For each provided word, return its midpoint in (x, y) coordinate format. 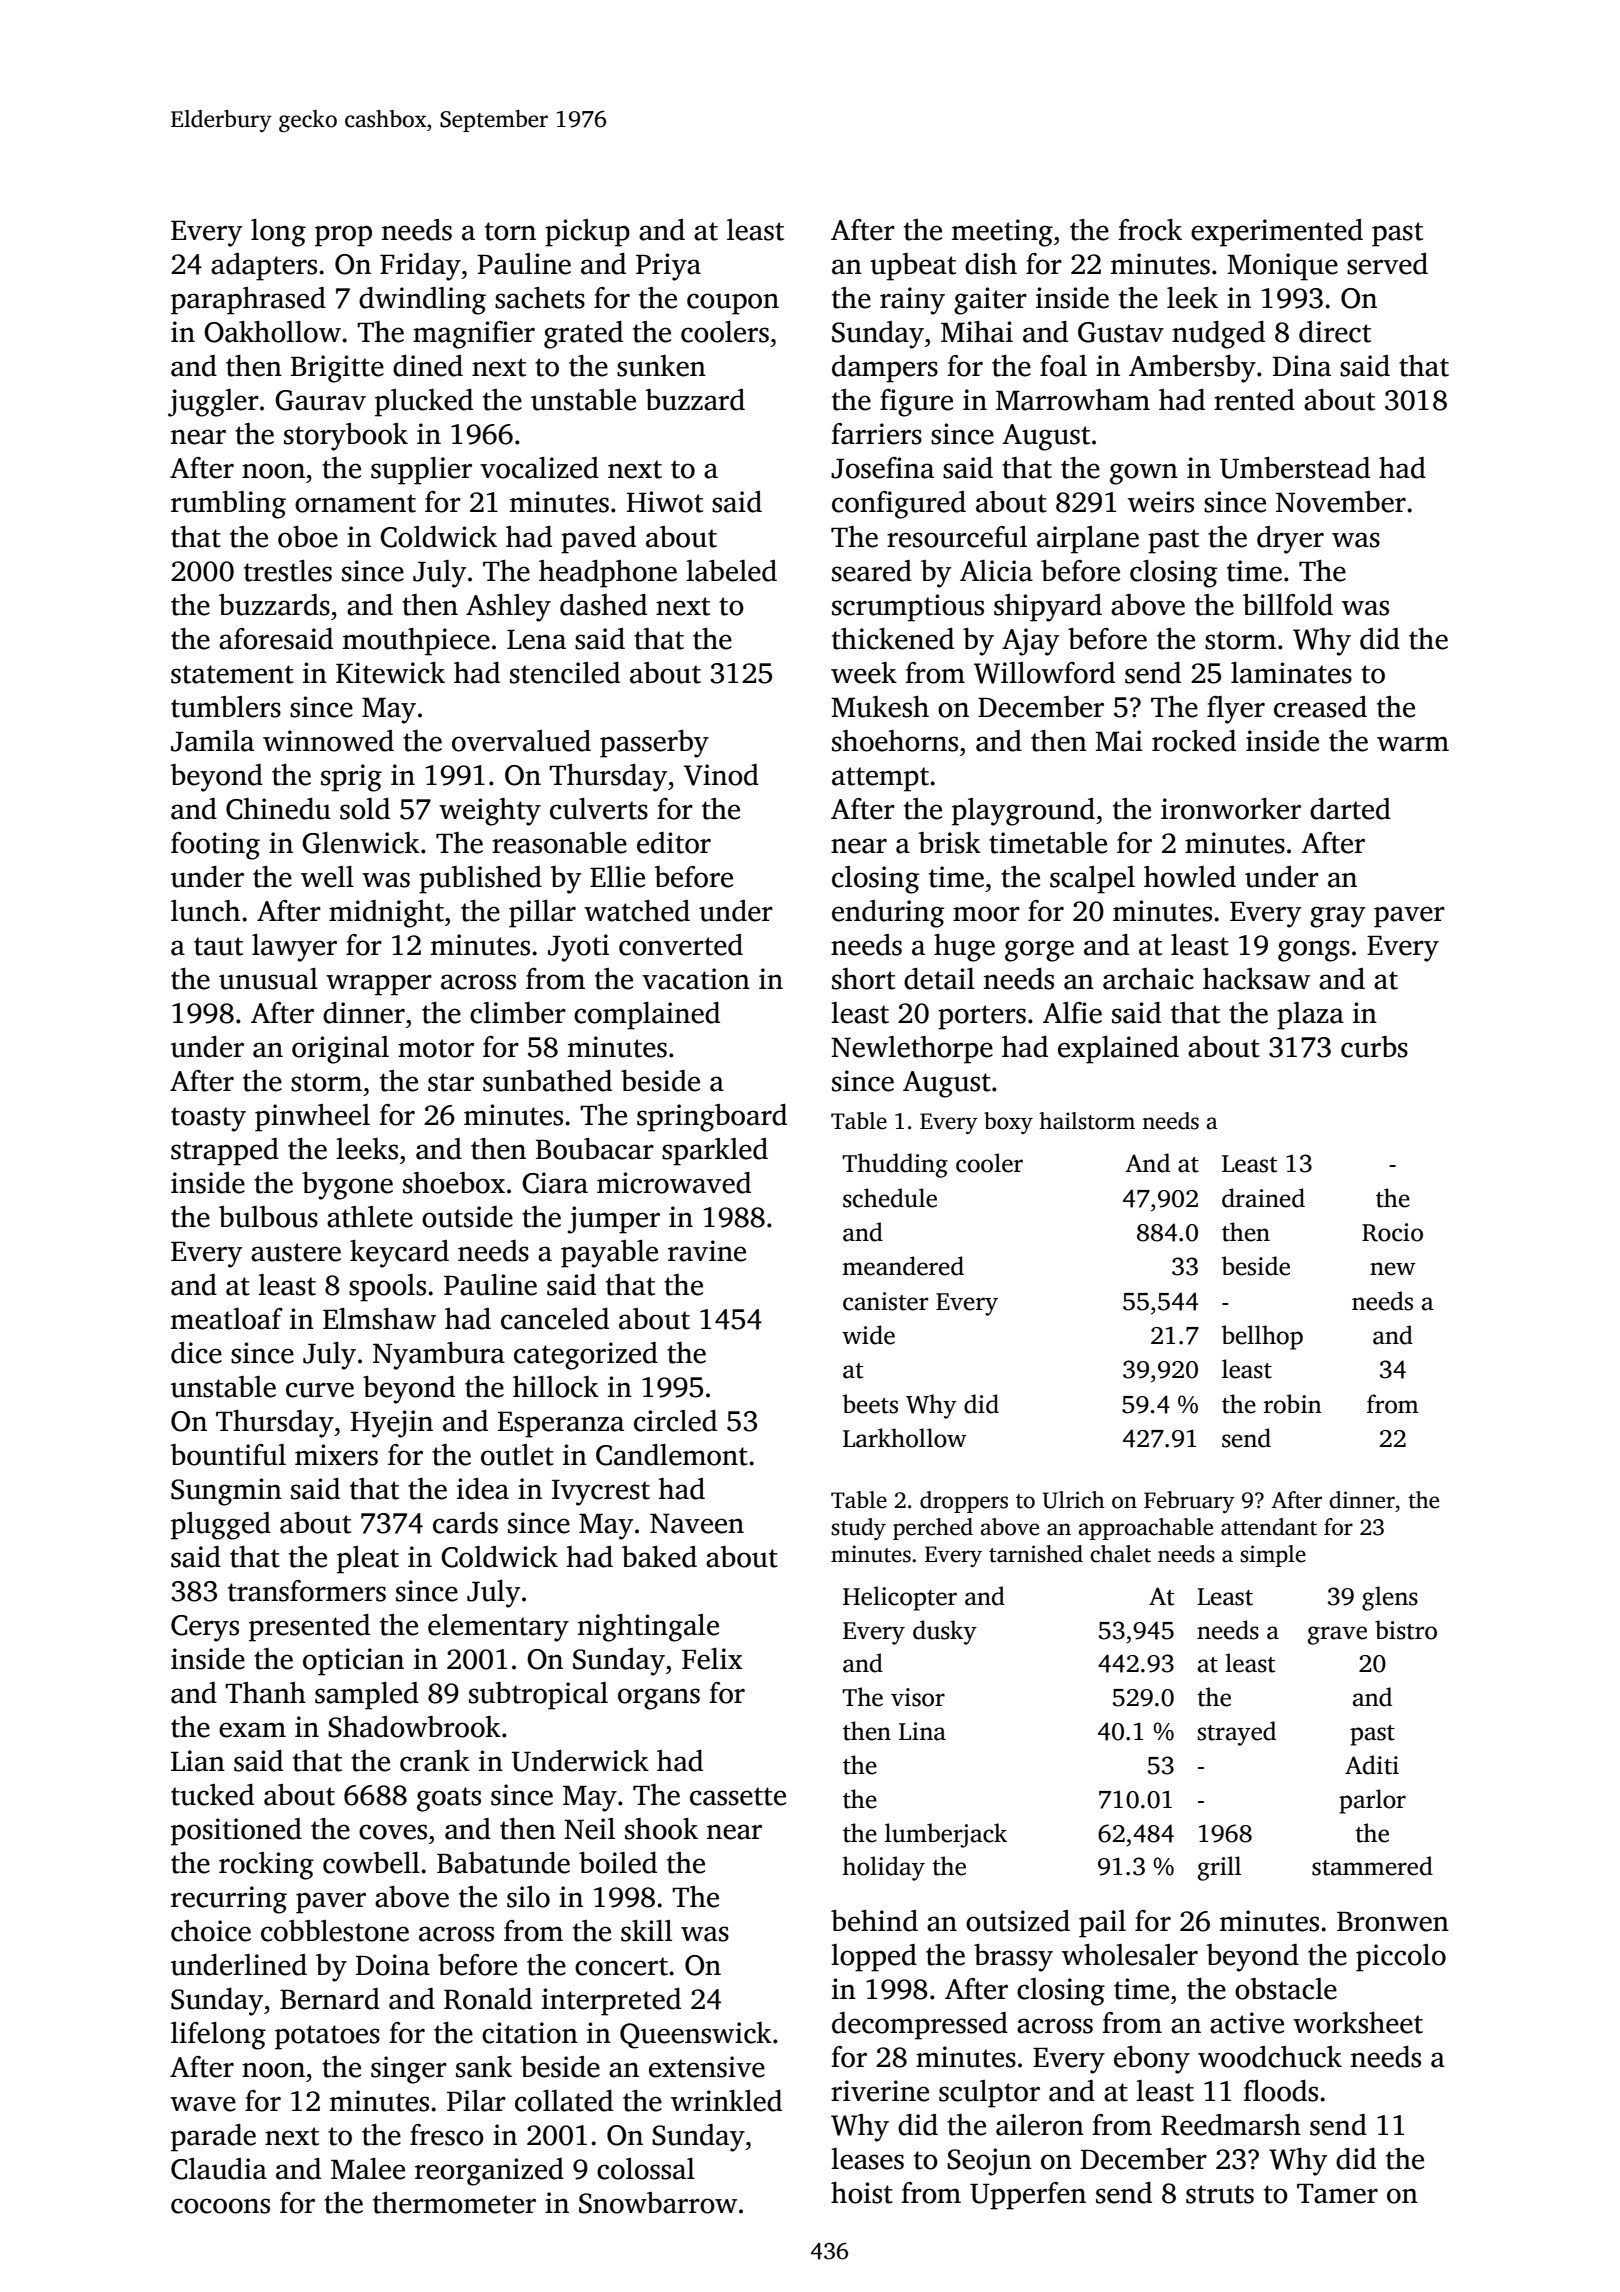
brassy (1013, 1958)
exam (252, 1730)
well (327, 877)
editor (674, 843)
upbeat (913, 267)
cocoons (220, 2206)
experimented (1277, 233)
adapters (264, 267)
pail (1102, 1924)
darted (1350, 809)
